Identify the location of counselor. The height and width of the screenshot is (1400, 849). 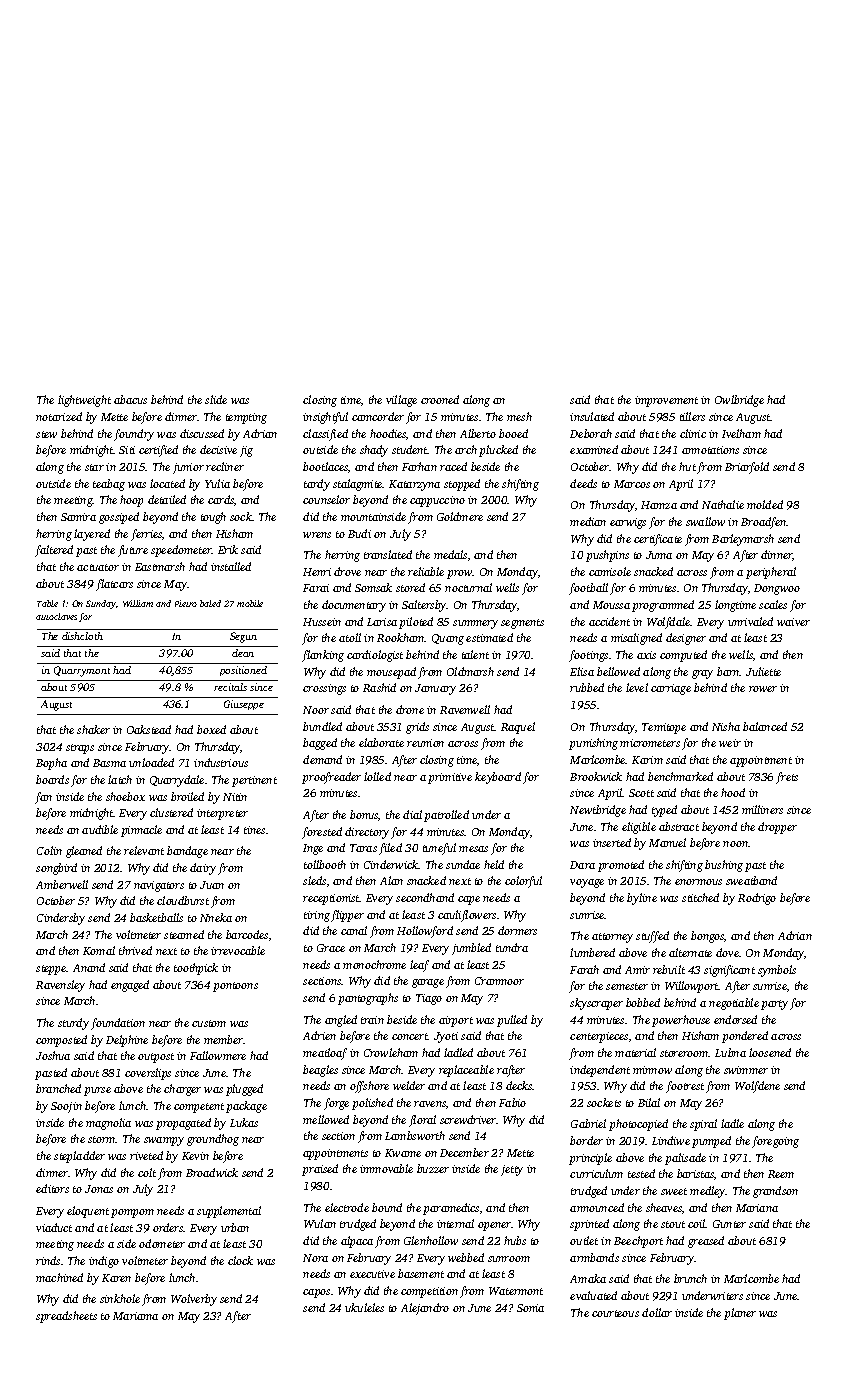
(326, 499).
